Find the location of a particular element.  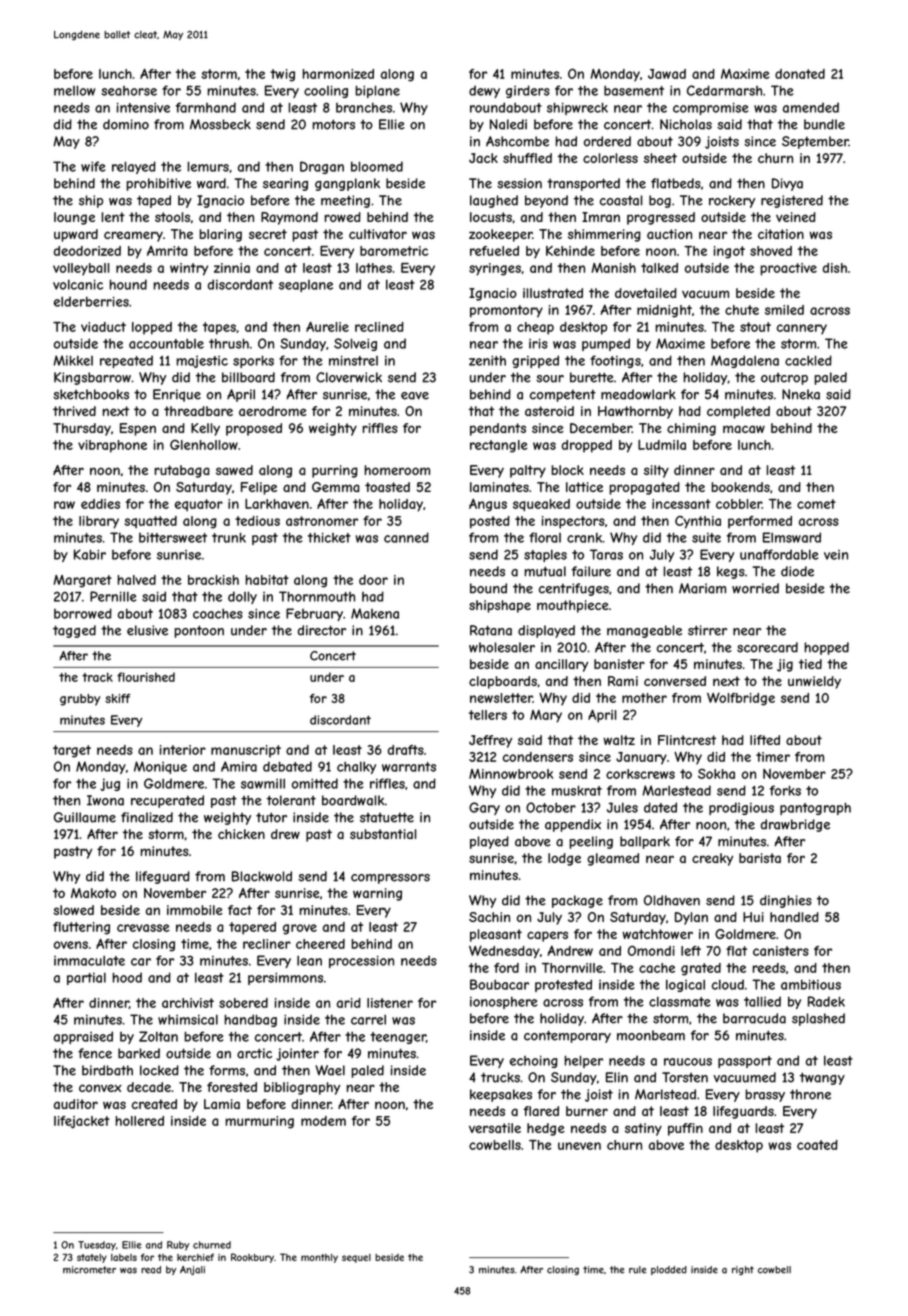

suite is located at coordinates (706, 538).
